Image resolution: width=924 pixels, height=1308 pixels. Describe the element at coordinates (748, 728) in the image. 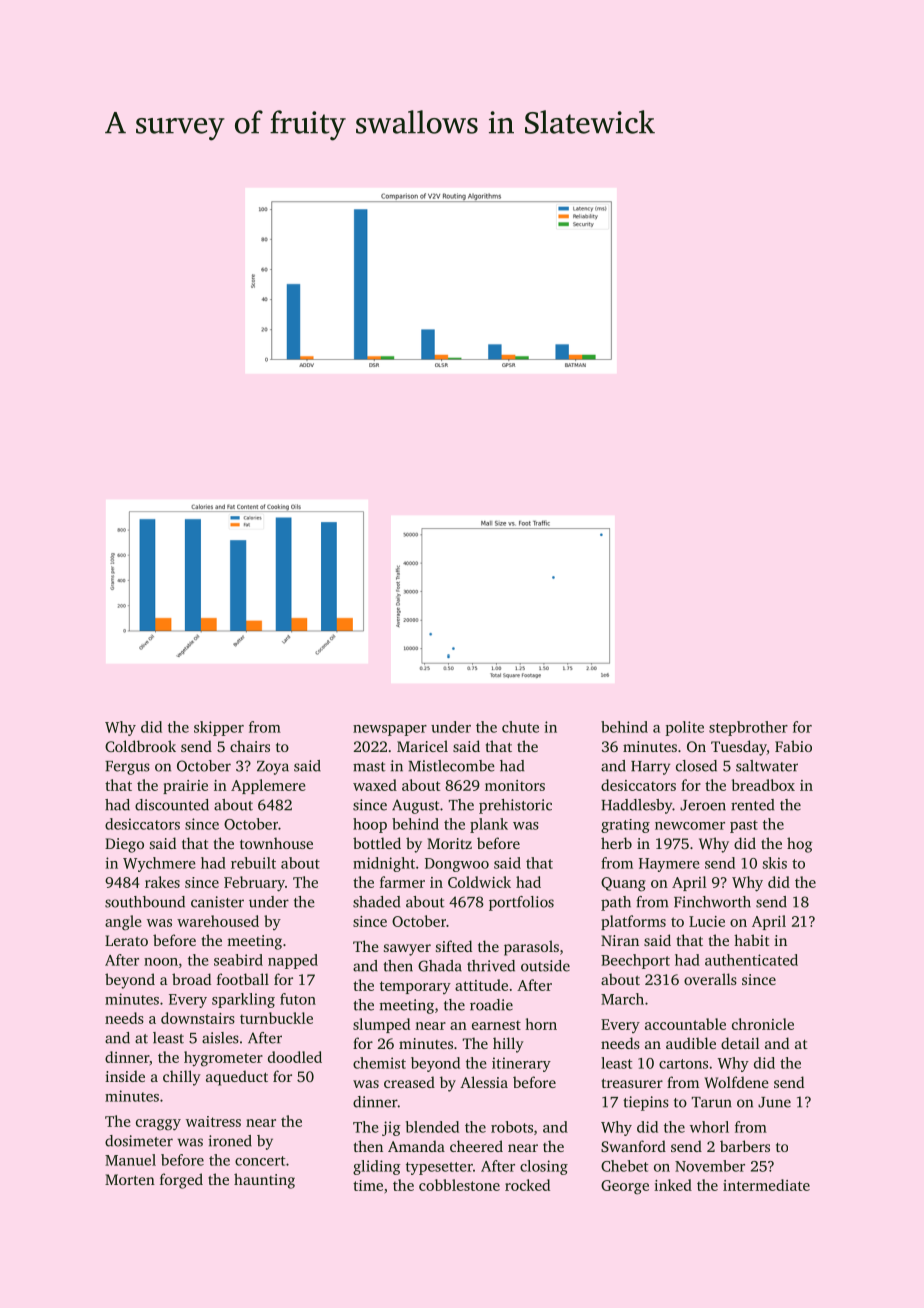

I see `stepbrother` at that location.
